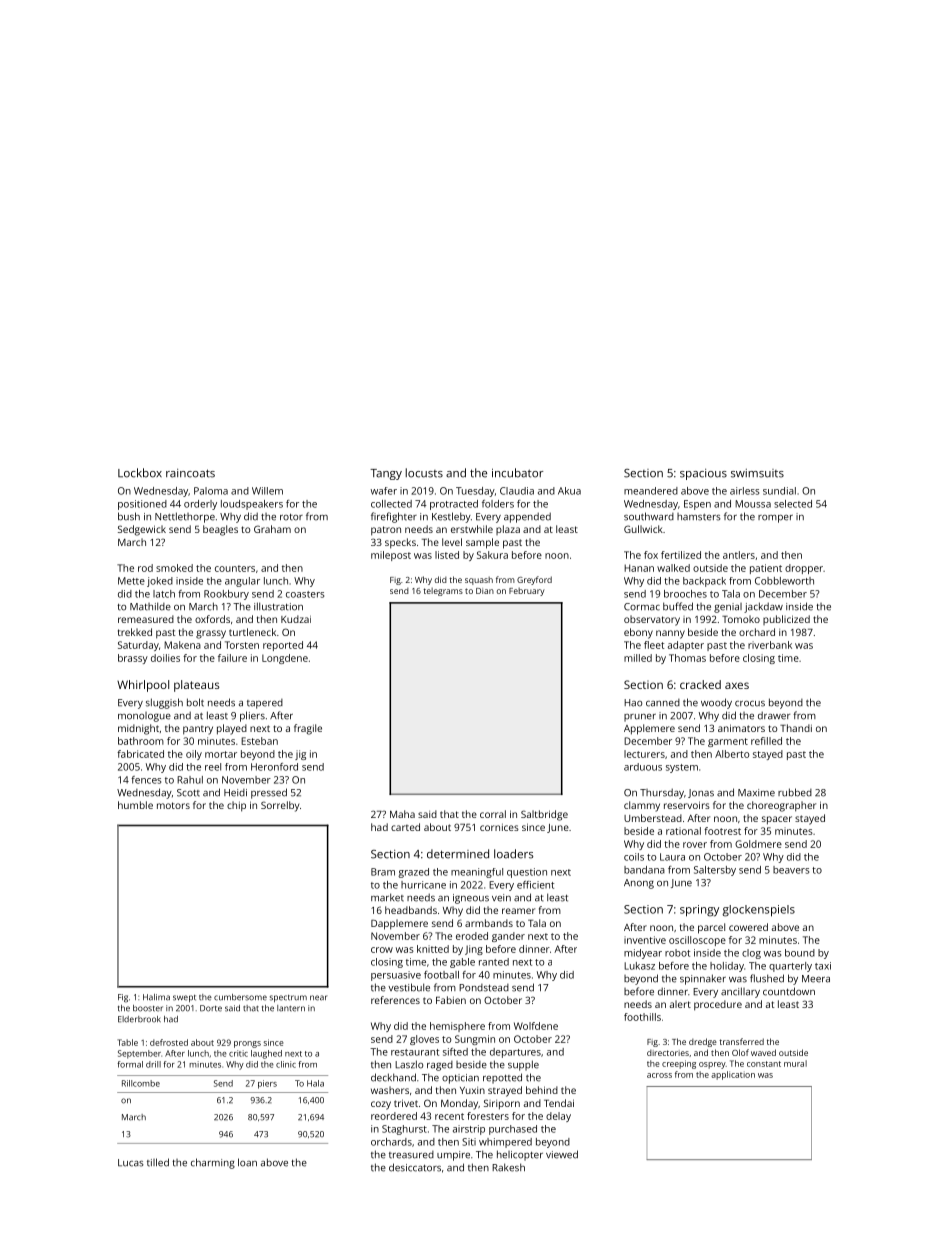 This screenshot has width=952, height=1233. I want to click on wafer, so click(384, 491).
